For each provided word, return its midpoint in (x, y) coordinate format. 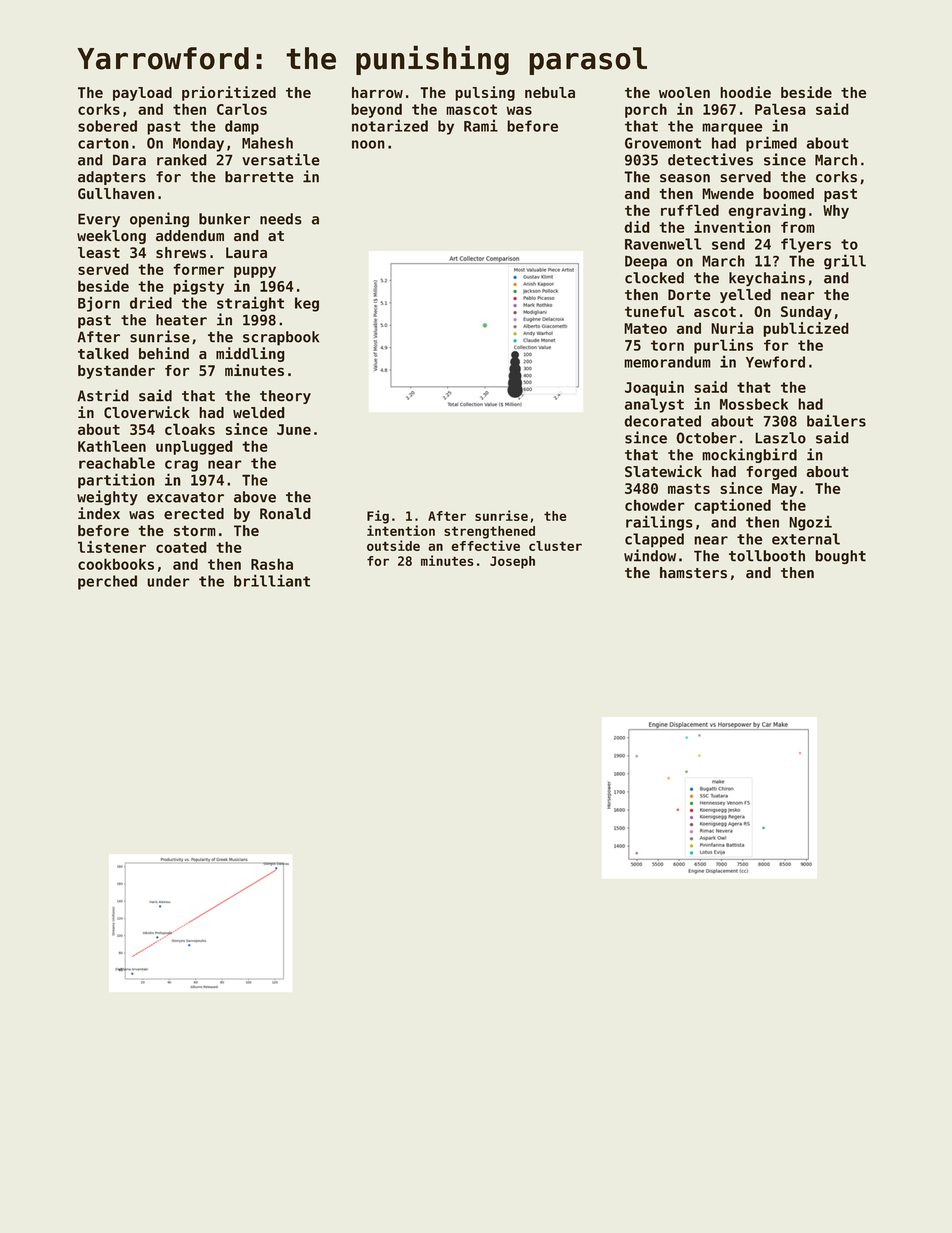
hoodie (745, 92)
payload (142, 94)
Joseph (512, 562)
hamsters (693, 573)
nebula (550, 92)
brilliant (272, 580)
